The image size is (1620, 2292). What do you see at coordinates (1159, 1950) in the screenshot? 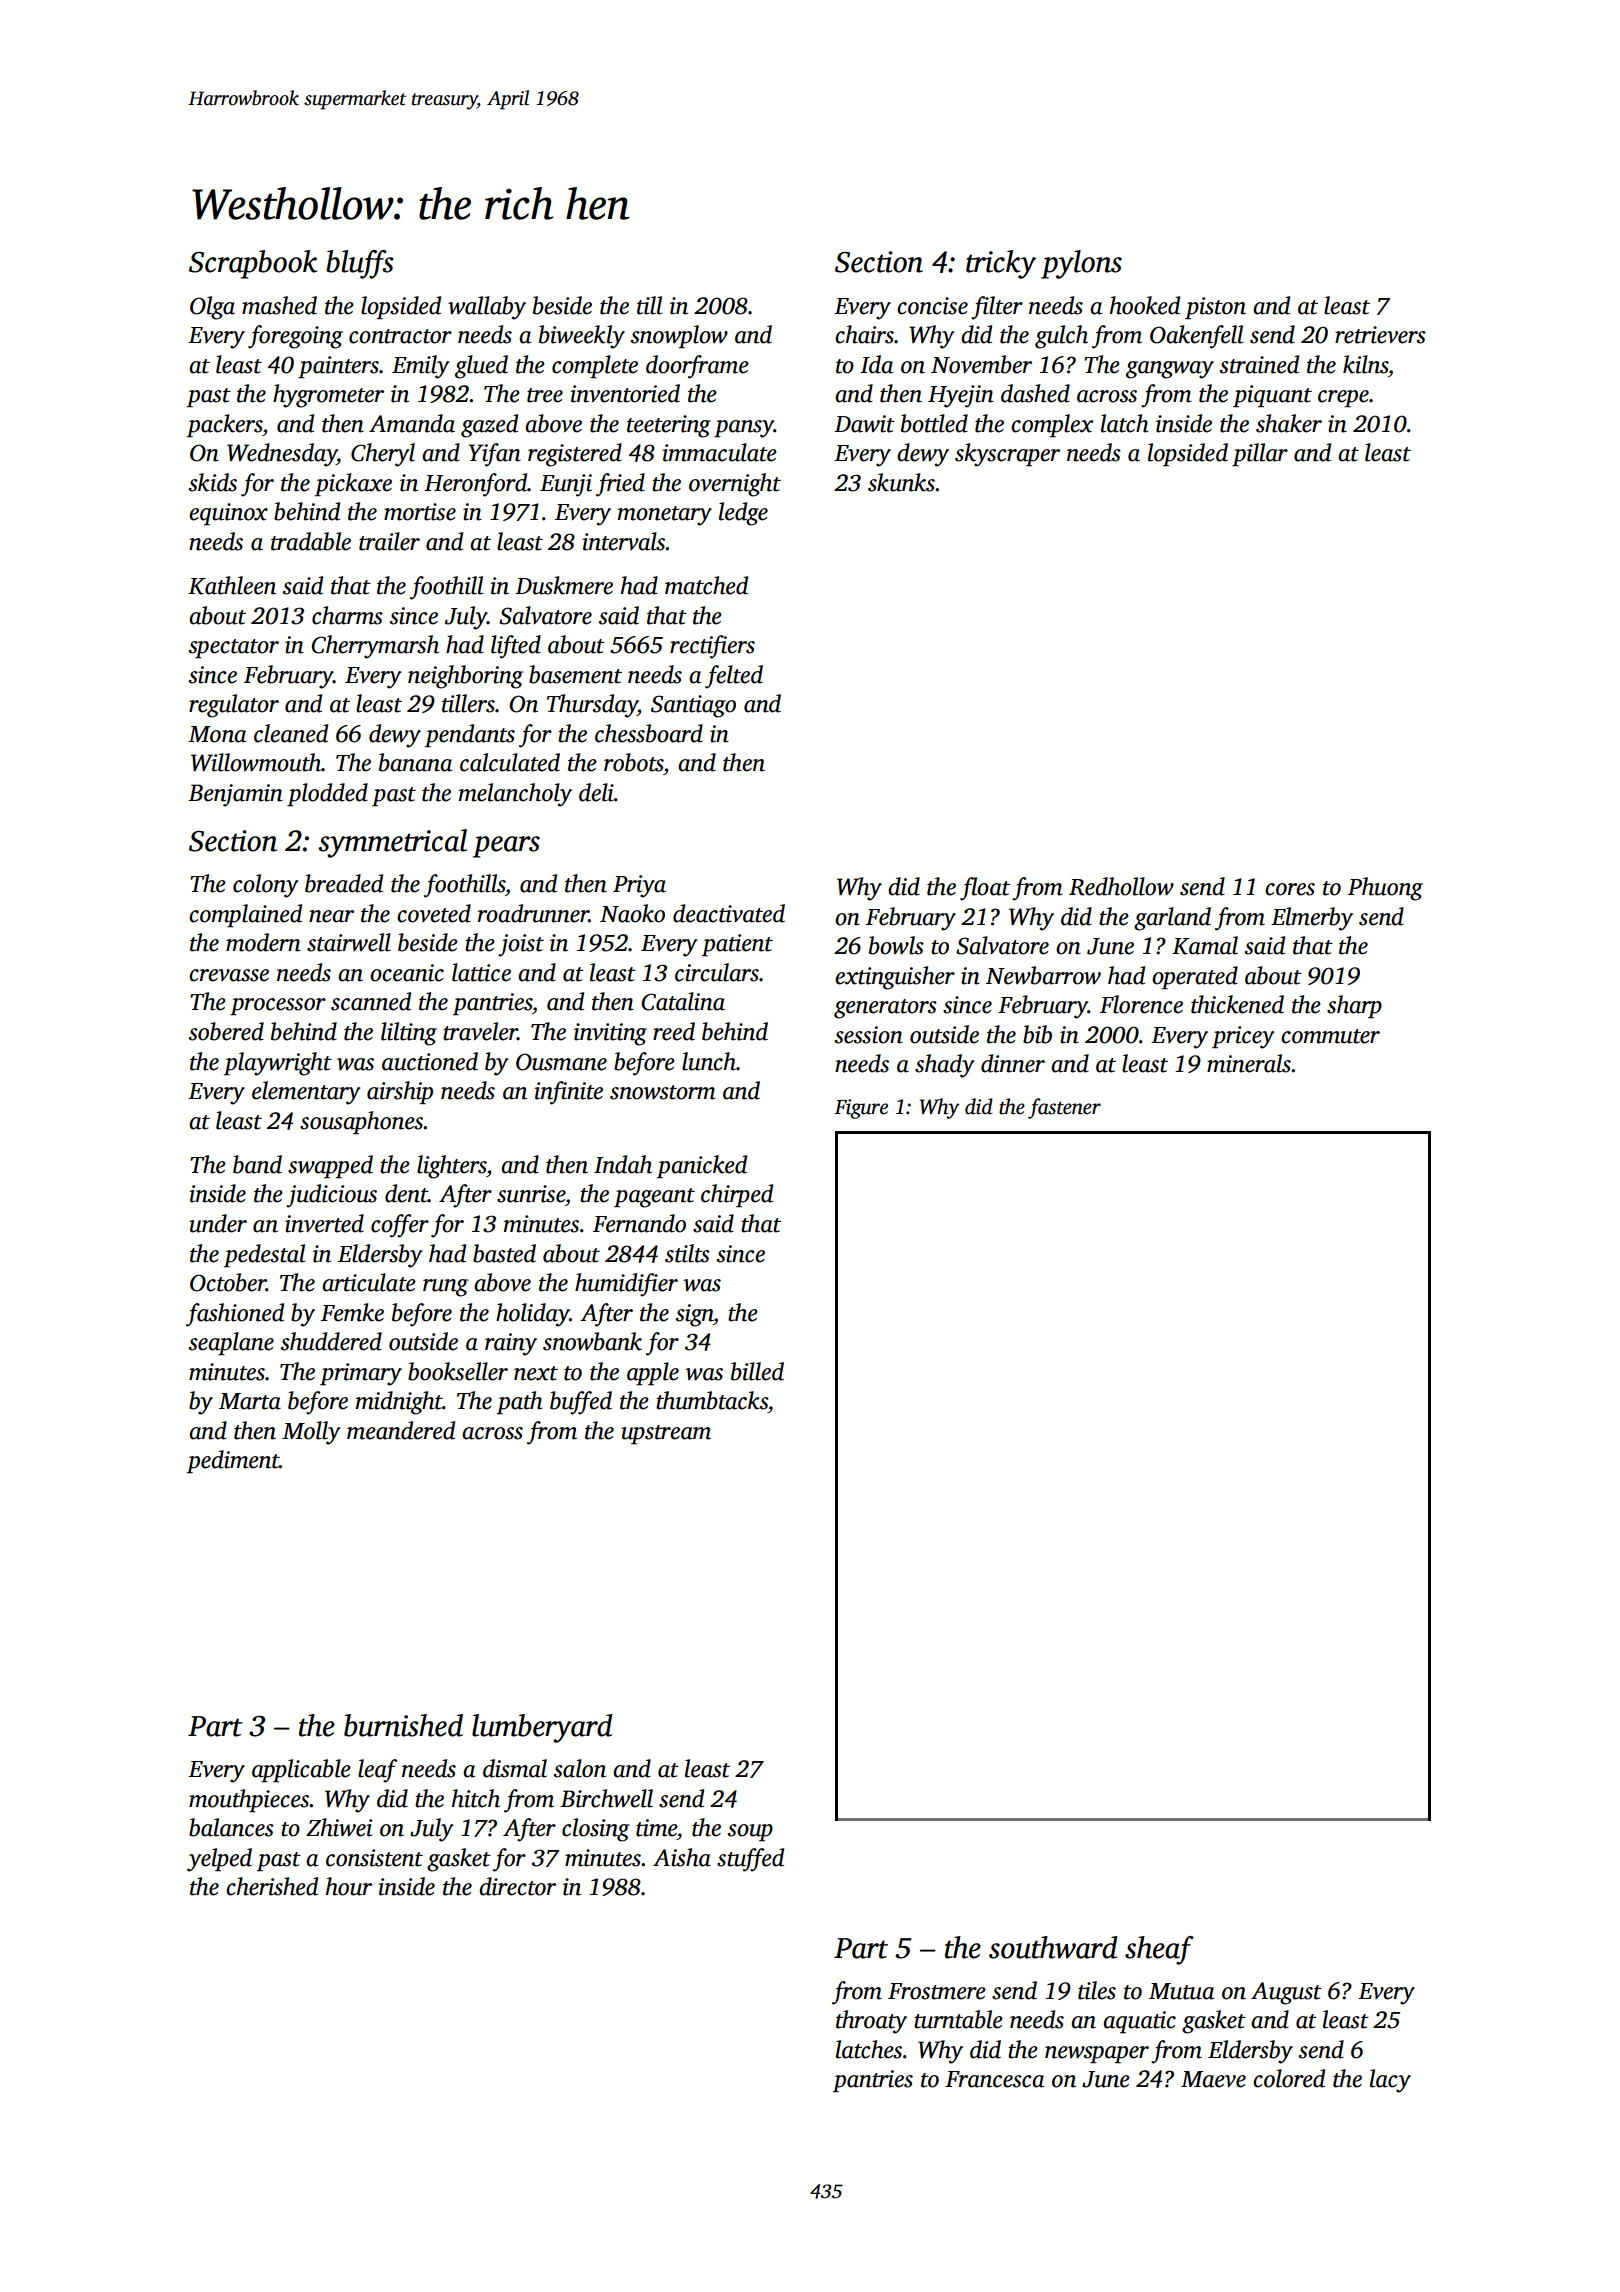
I see `sheaf` at bounding box center [1159, 1950].
